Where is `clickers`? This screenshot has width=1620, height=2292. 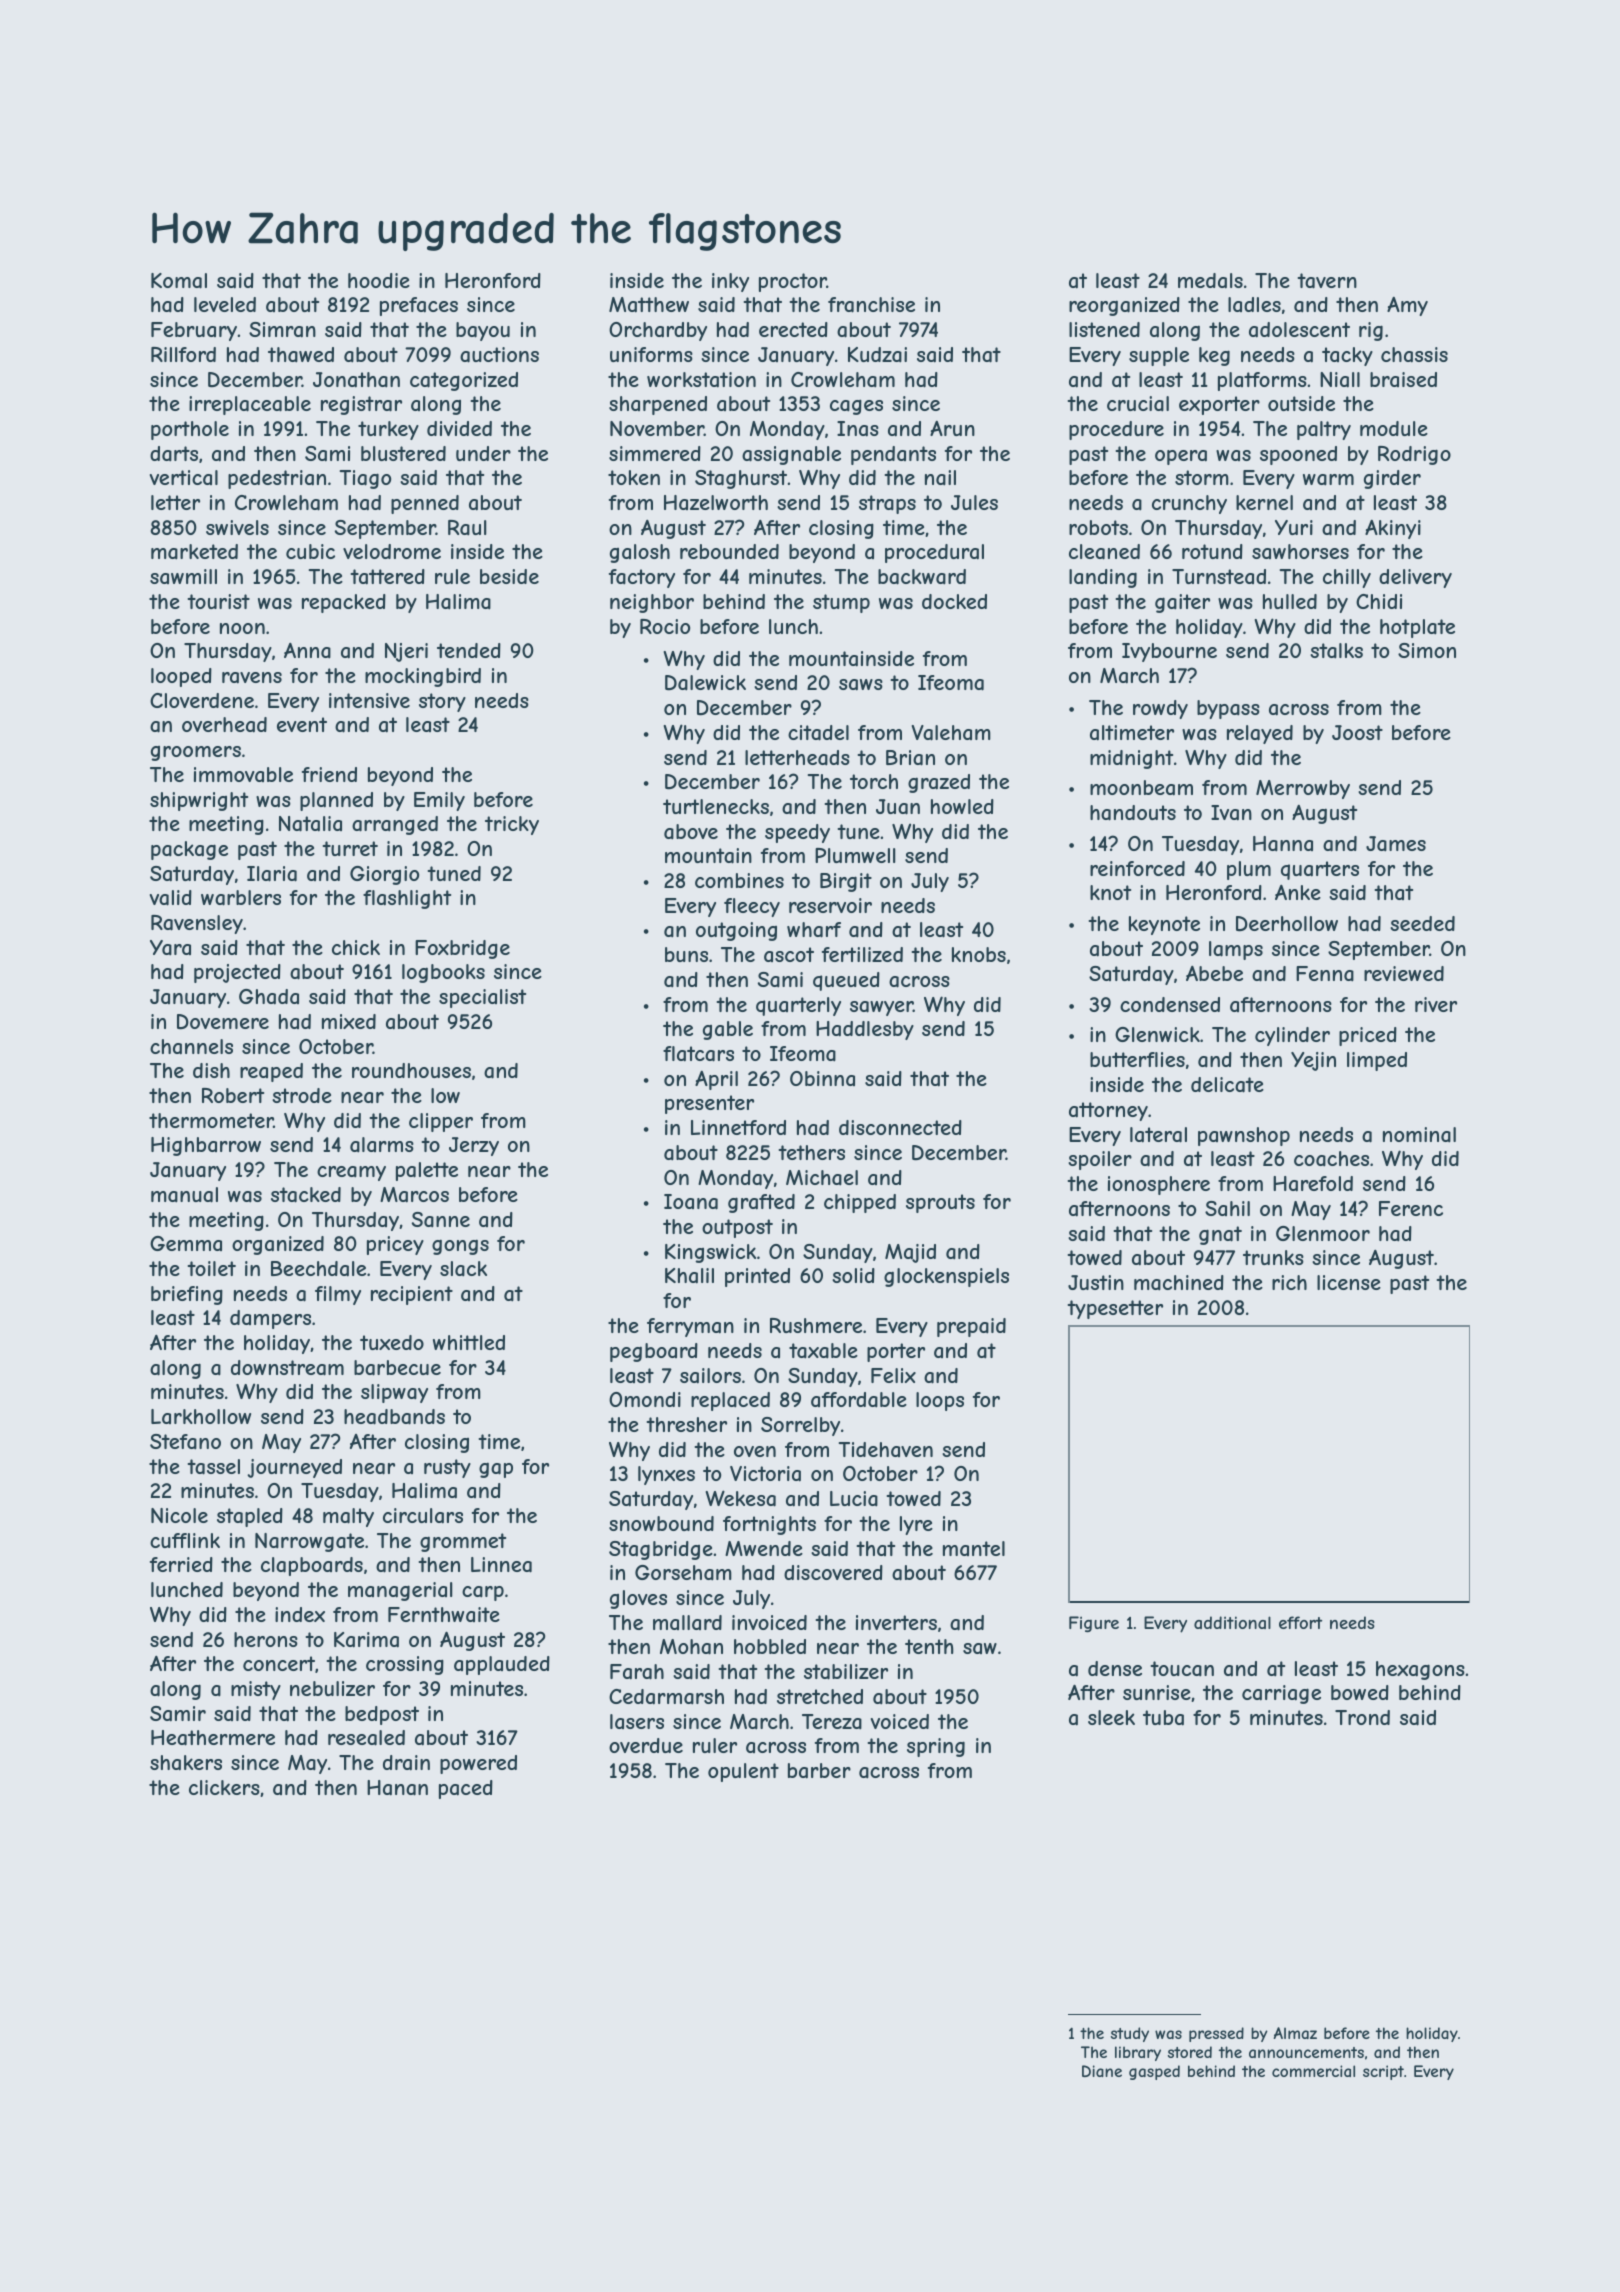 clickers is located at coordinates (224, 1787).
